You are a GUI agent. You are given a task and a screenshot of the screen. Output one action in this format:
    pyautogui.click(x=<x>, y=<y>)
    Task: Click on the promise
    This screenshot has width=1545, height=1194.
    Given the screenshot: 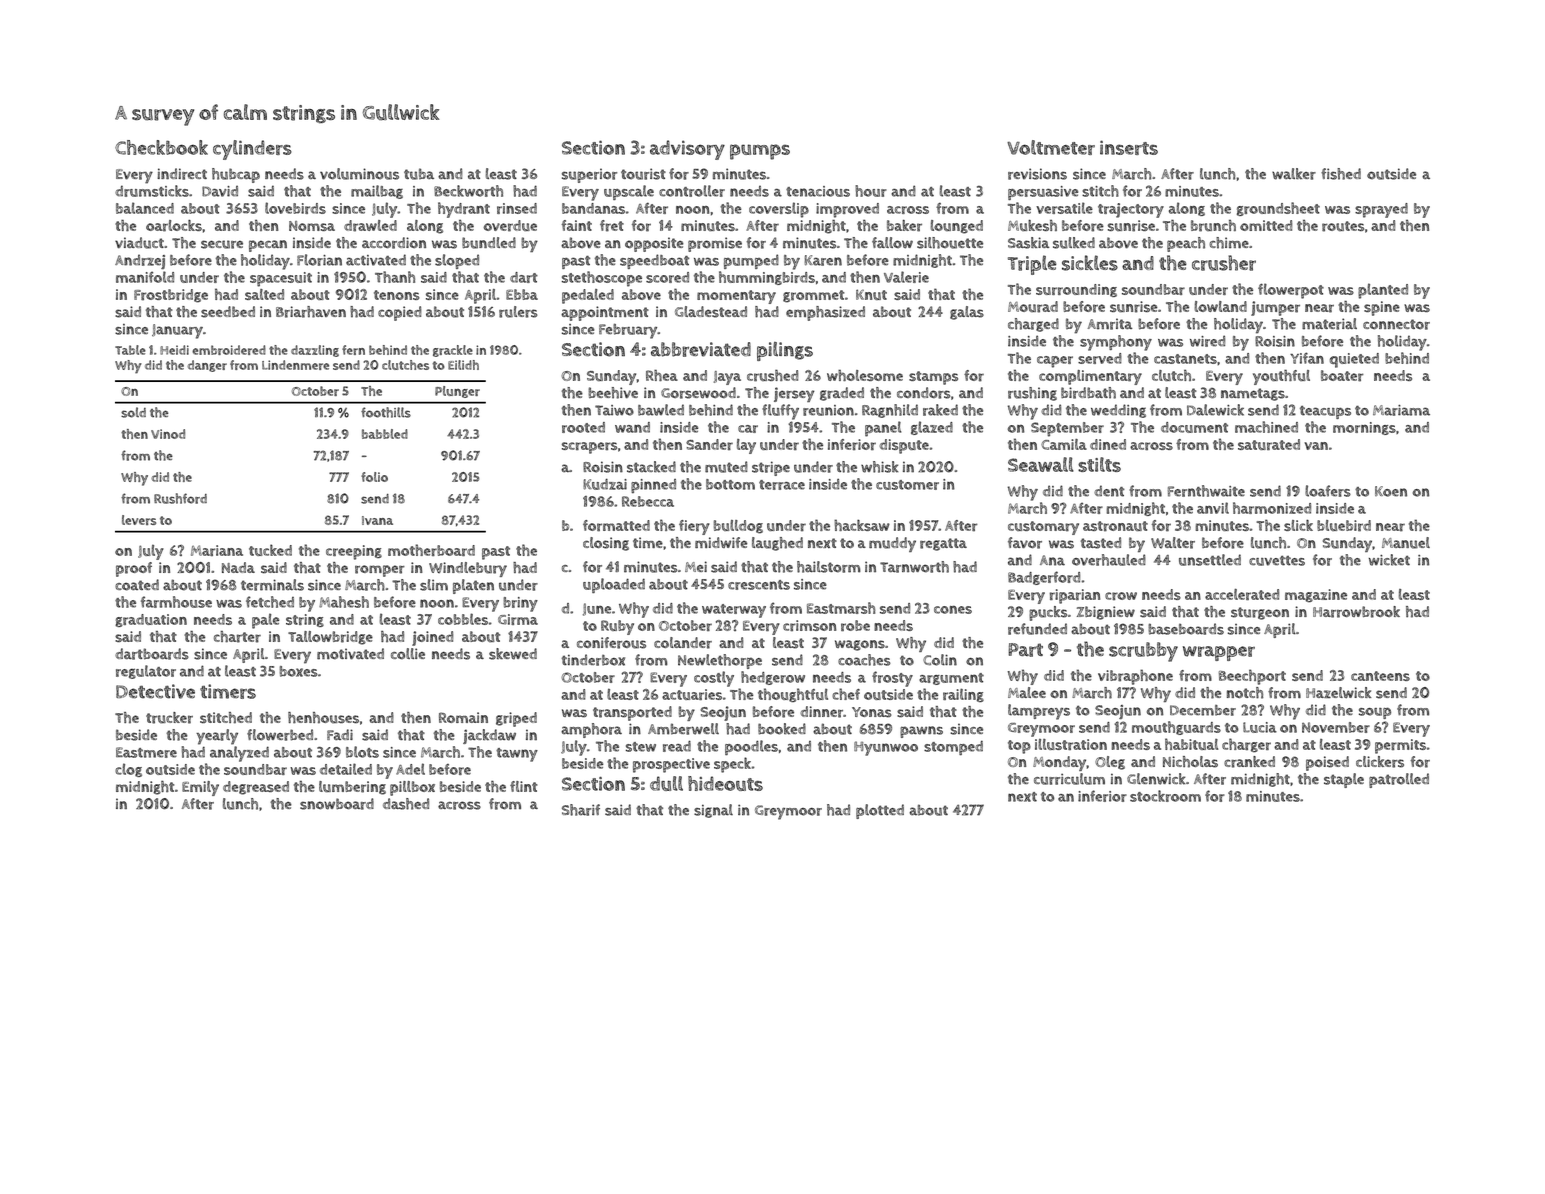 What is the action you would take?
    pyautogui.click(x=715, y=244)
